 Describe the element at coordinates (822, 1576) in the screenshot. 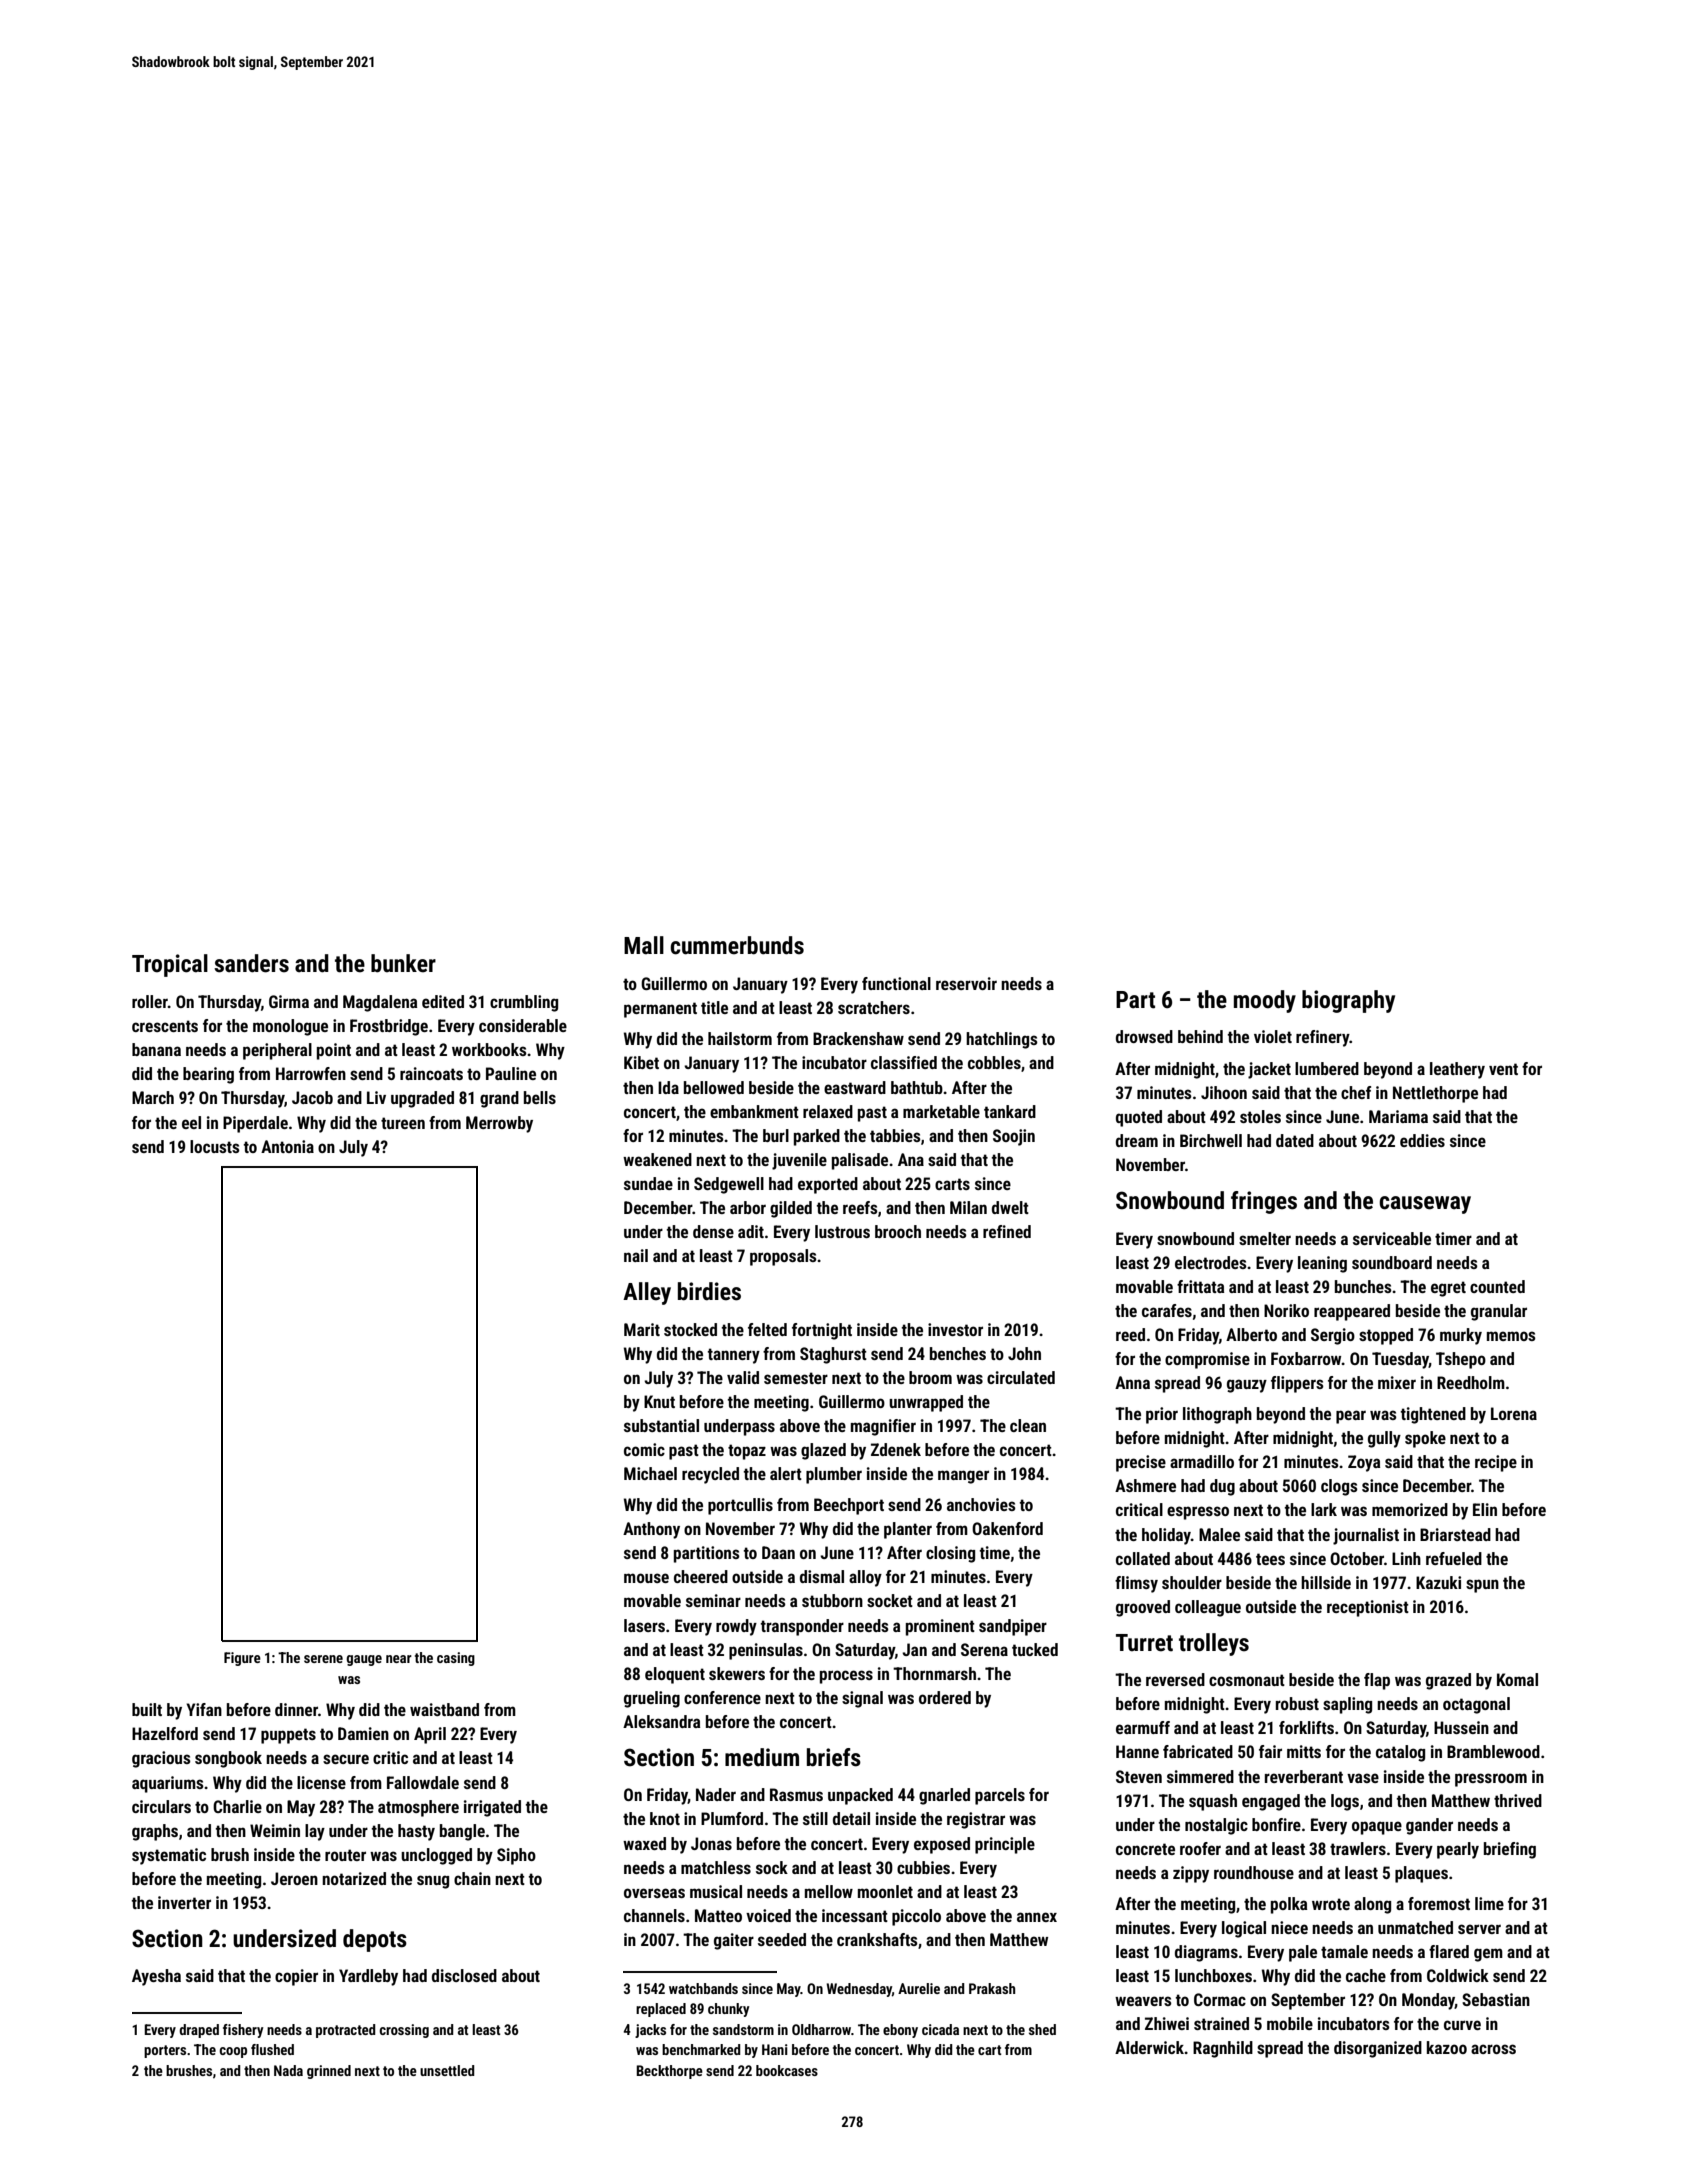

I see `dismal` at that location.
